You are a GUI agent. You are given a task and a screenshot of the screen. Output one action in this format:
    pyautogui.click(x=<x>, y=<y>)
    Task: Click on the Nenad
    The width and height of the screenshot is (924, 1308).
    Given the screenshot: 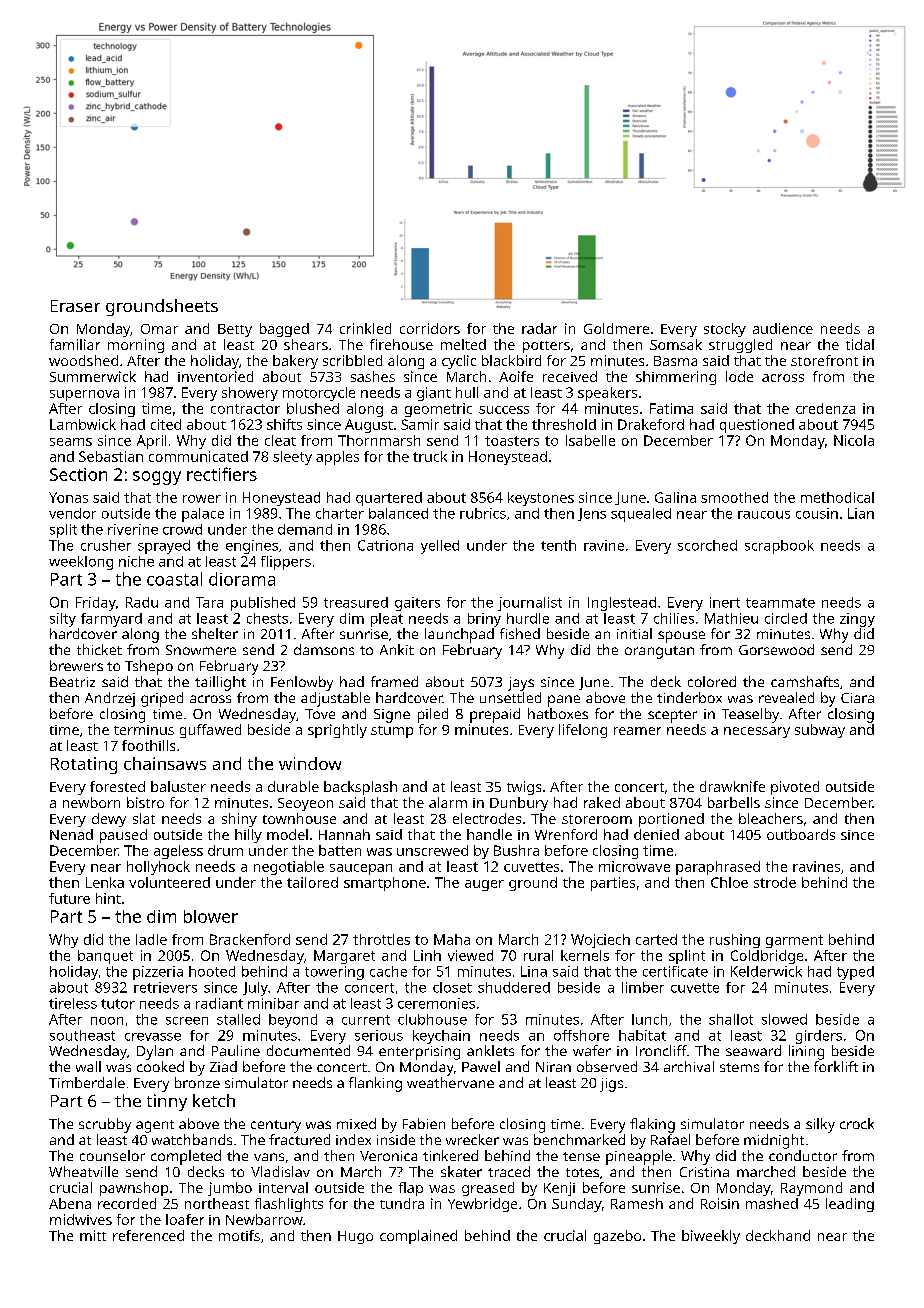 What is the action you would take?
    pyautogui.click(x=71, y=834)
